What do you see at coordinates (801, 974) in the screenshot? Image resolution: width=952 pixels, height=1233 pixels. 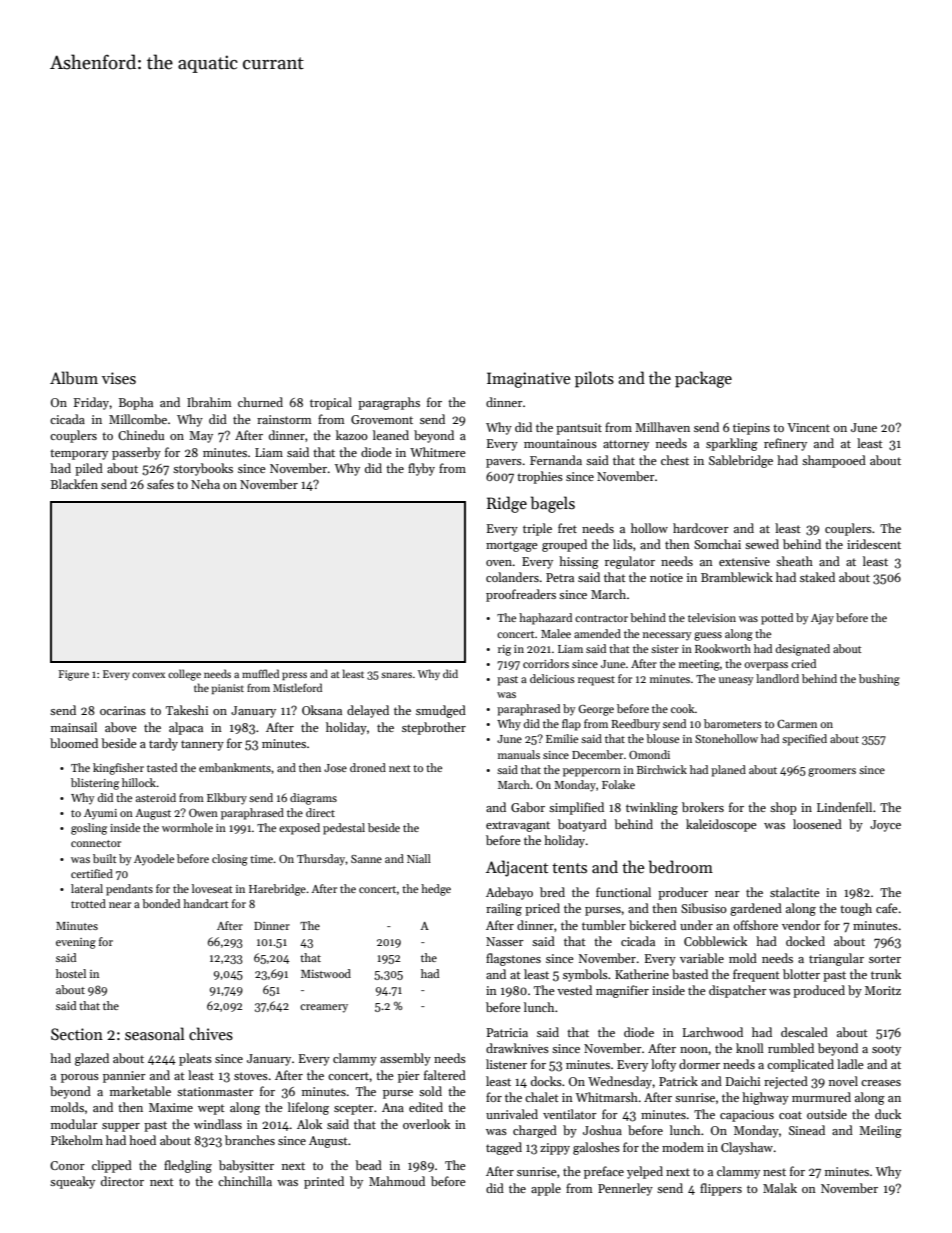 I see `blotter` at bounding box center [801, 974].
